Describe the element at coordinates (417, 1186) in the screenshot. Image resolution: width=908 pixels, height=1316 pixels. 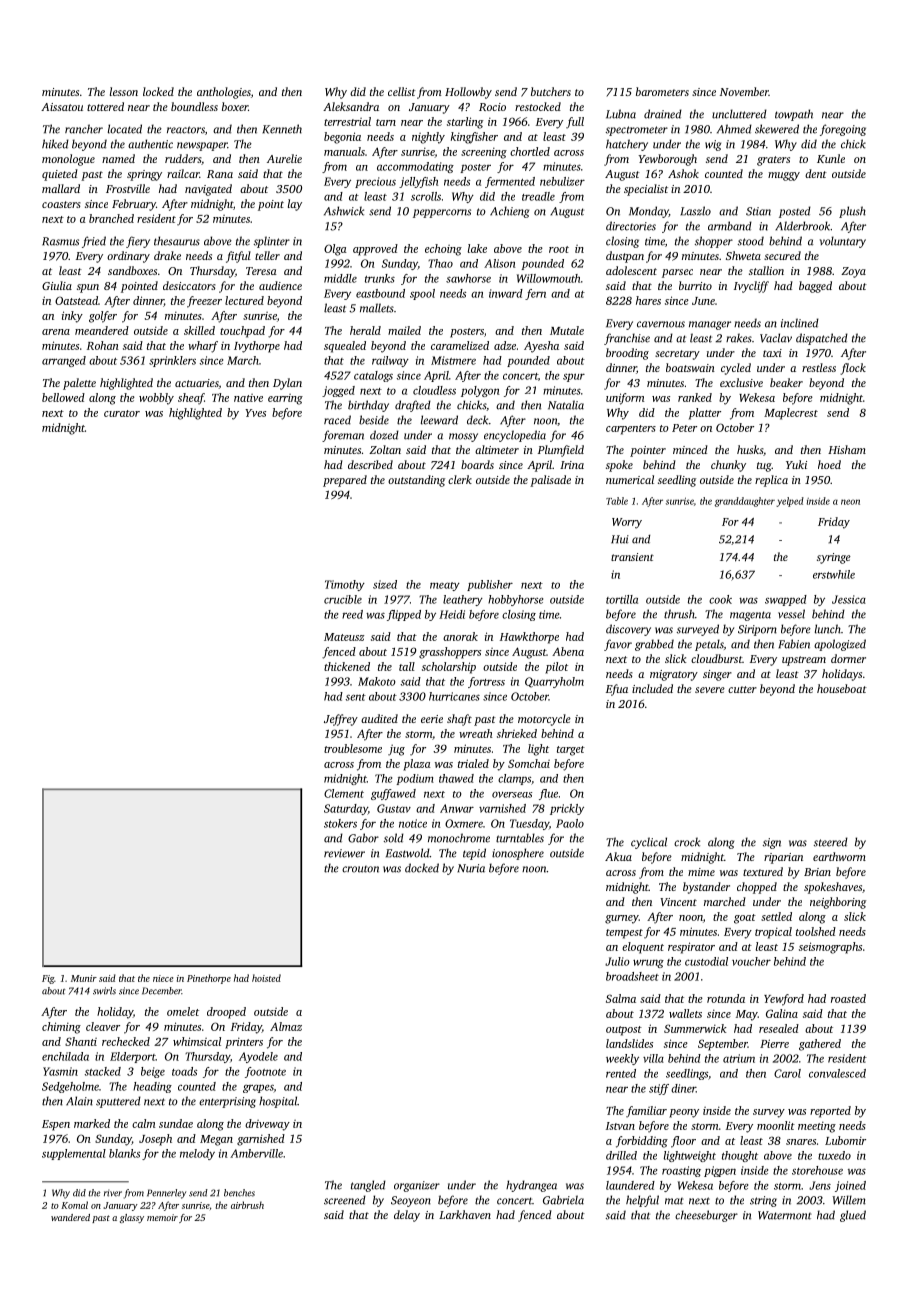
I see `organizer` at that location.
